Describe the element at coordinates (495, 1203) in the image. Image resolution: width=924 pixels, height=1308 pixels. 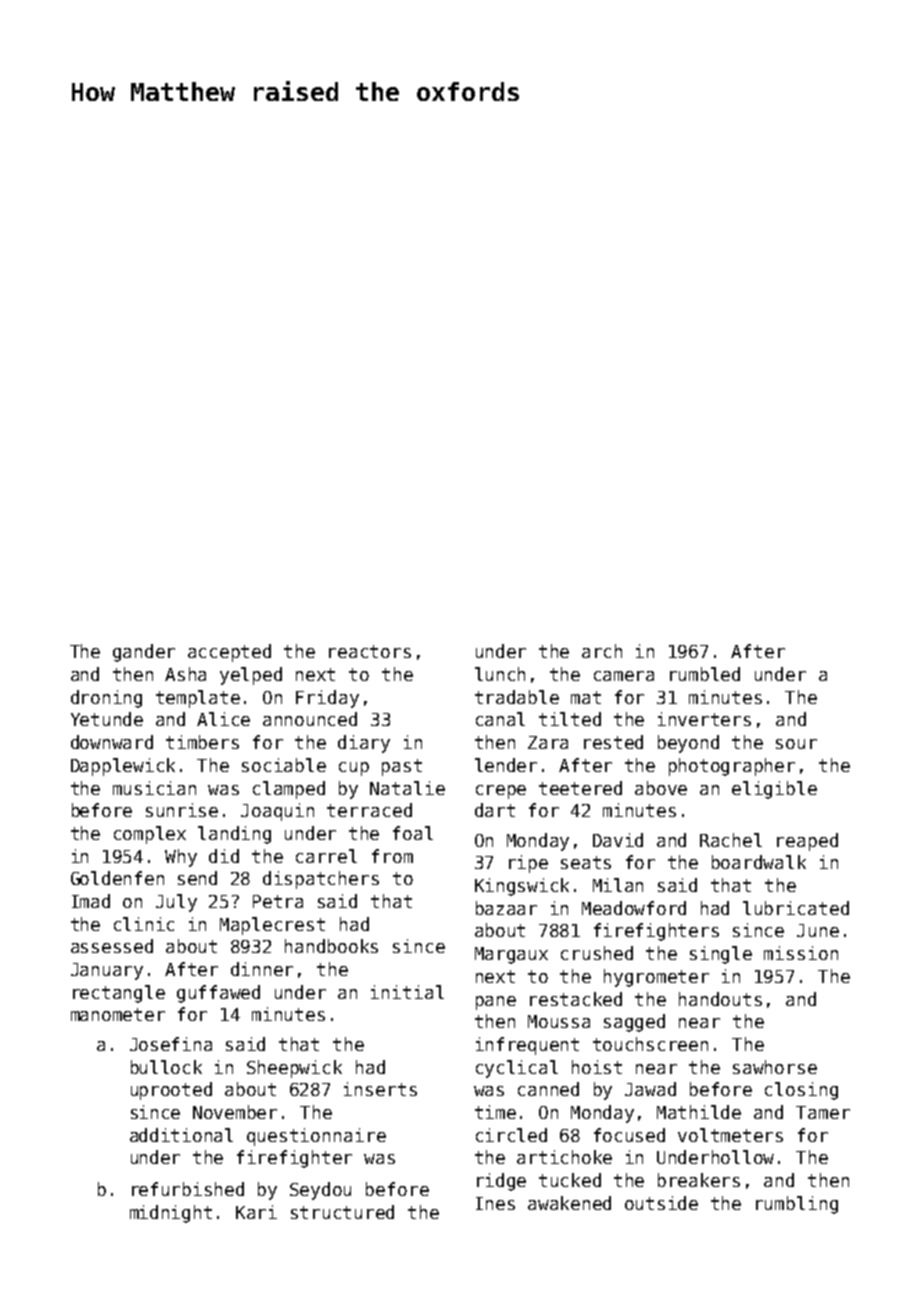
I see `Ines` at that location.
